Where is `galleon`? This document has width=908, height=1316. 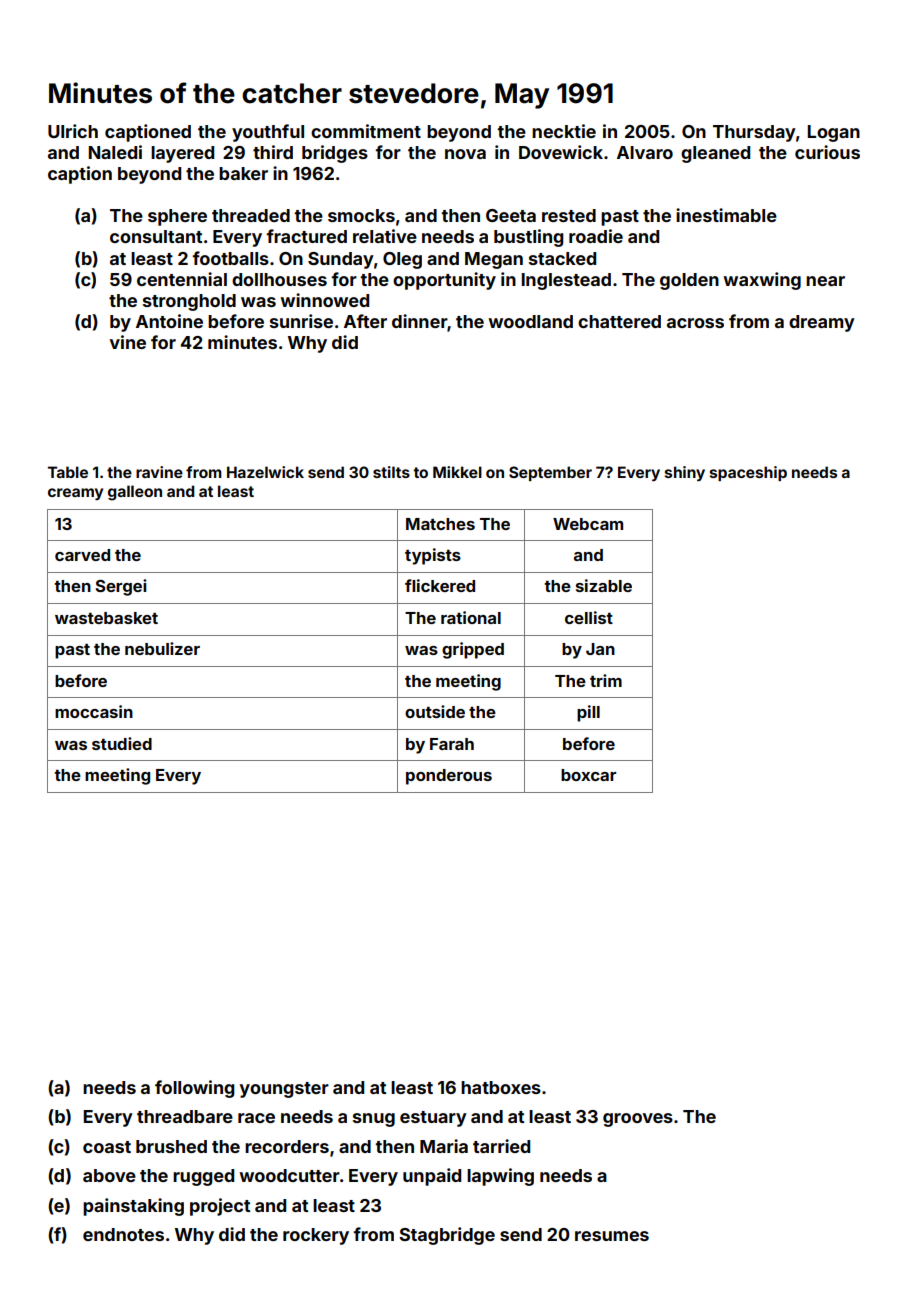 galleon is located at coordinates (135, 493).
